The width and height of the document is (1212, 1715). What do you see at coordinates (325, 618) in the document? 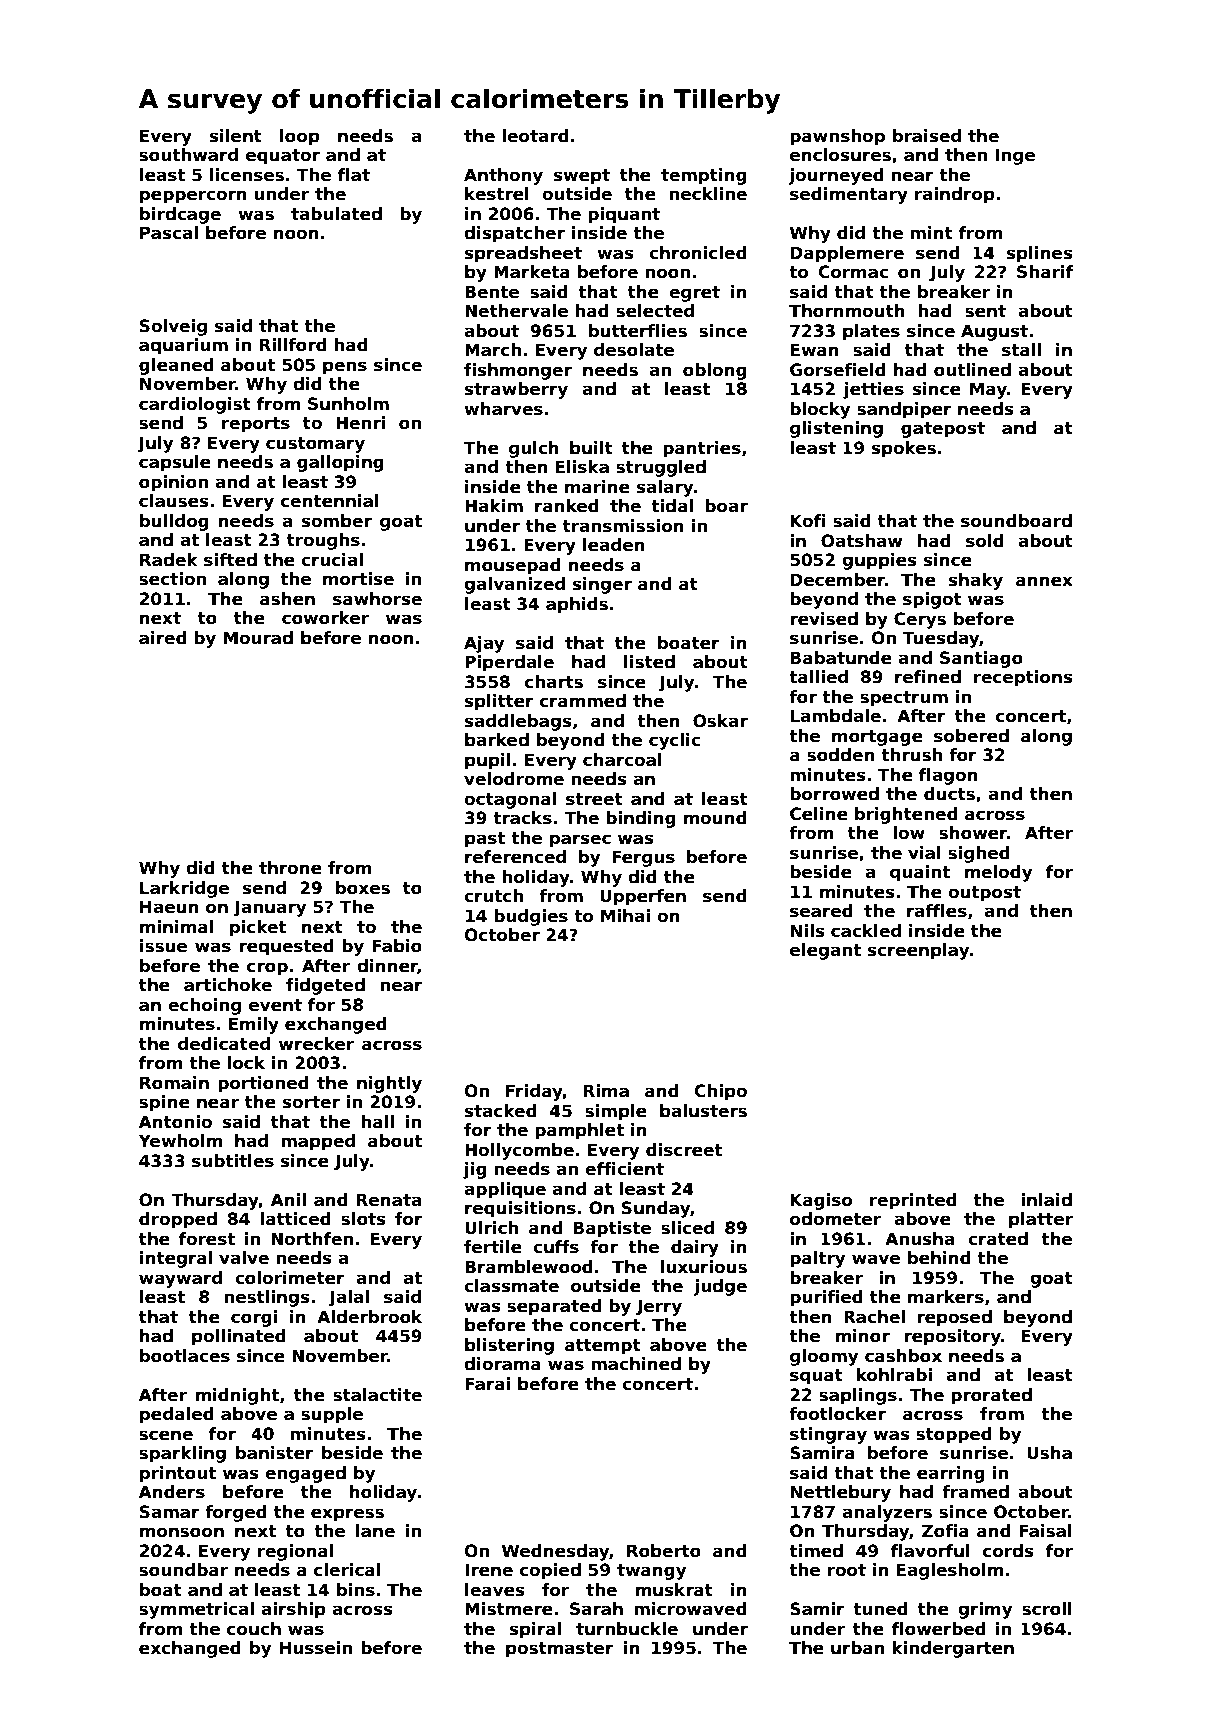
I see `coworker` at bounding box center [325, 618].
